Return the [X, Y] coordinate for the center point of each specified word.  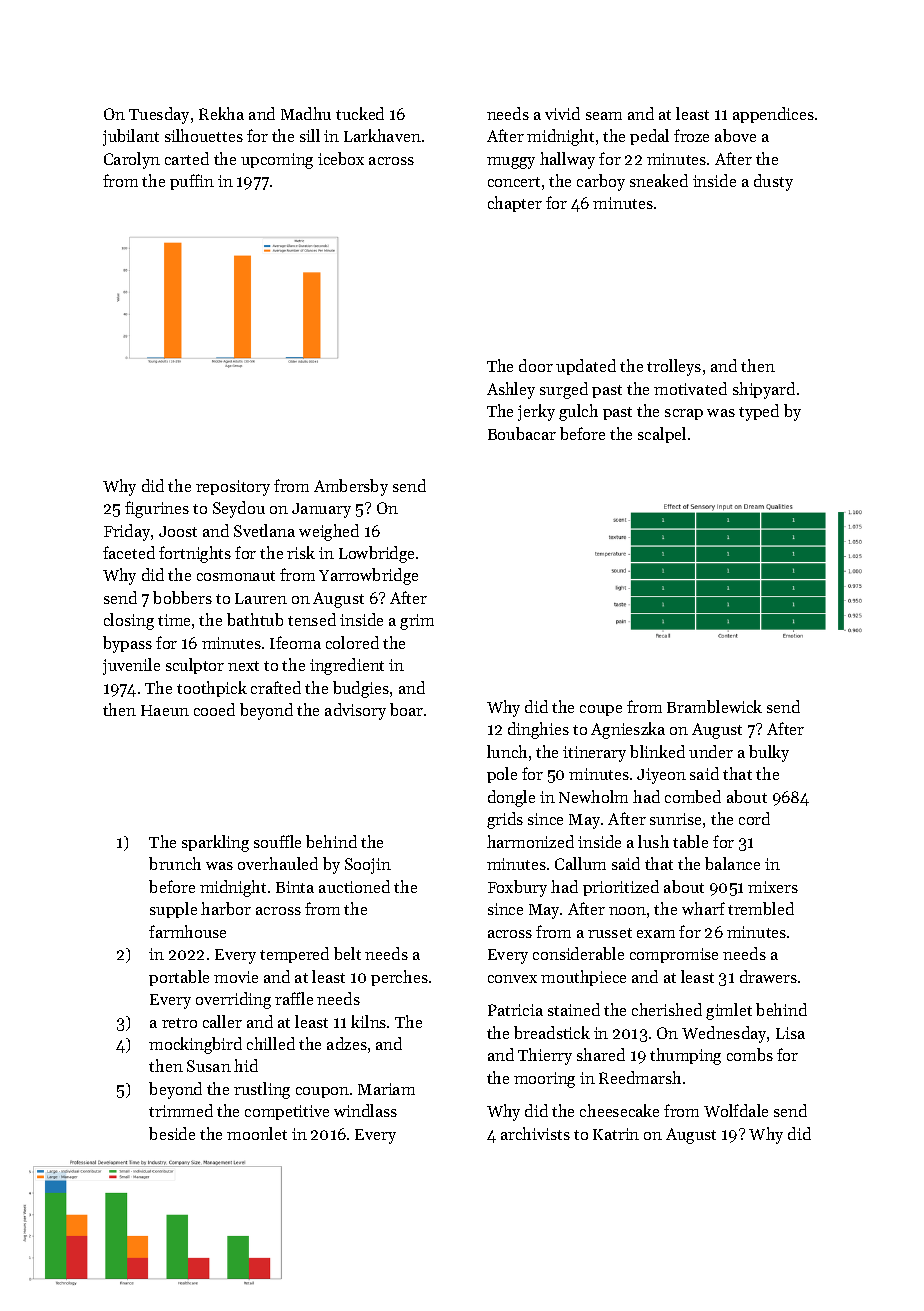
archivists [535, 1133]
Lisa [790, 1033]
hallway [567, 160]
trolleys [674, 367]
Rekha [221, 113]
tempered [294, 955]
